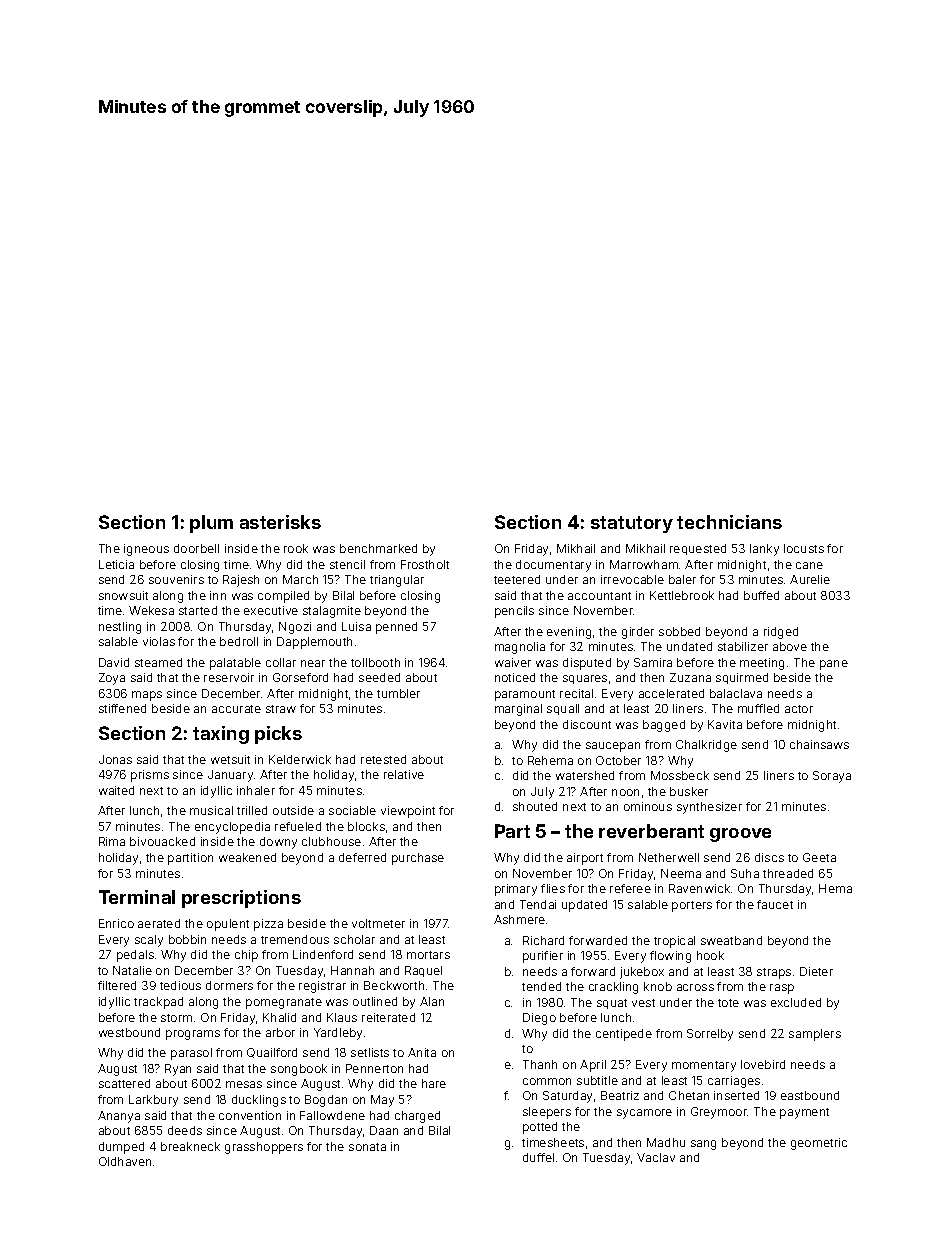 The image size is (952, 1233). What do you see at coordinates (804, 548) in the screenshot?
I see `locusts` at bounding box center [804, 548].
